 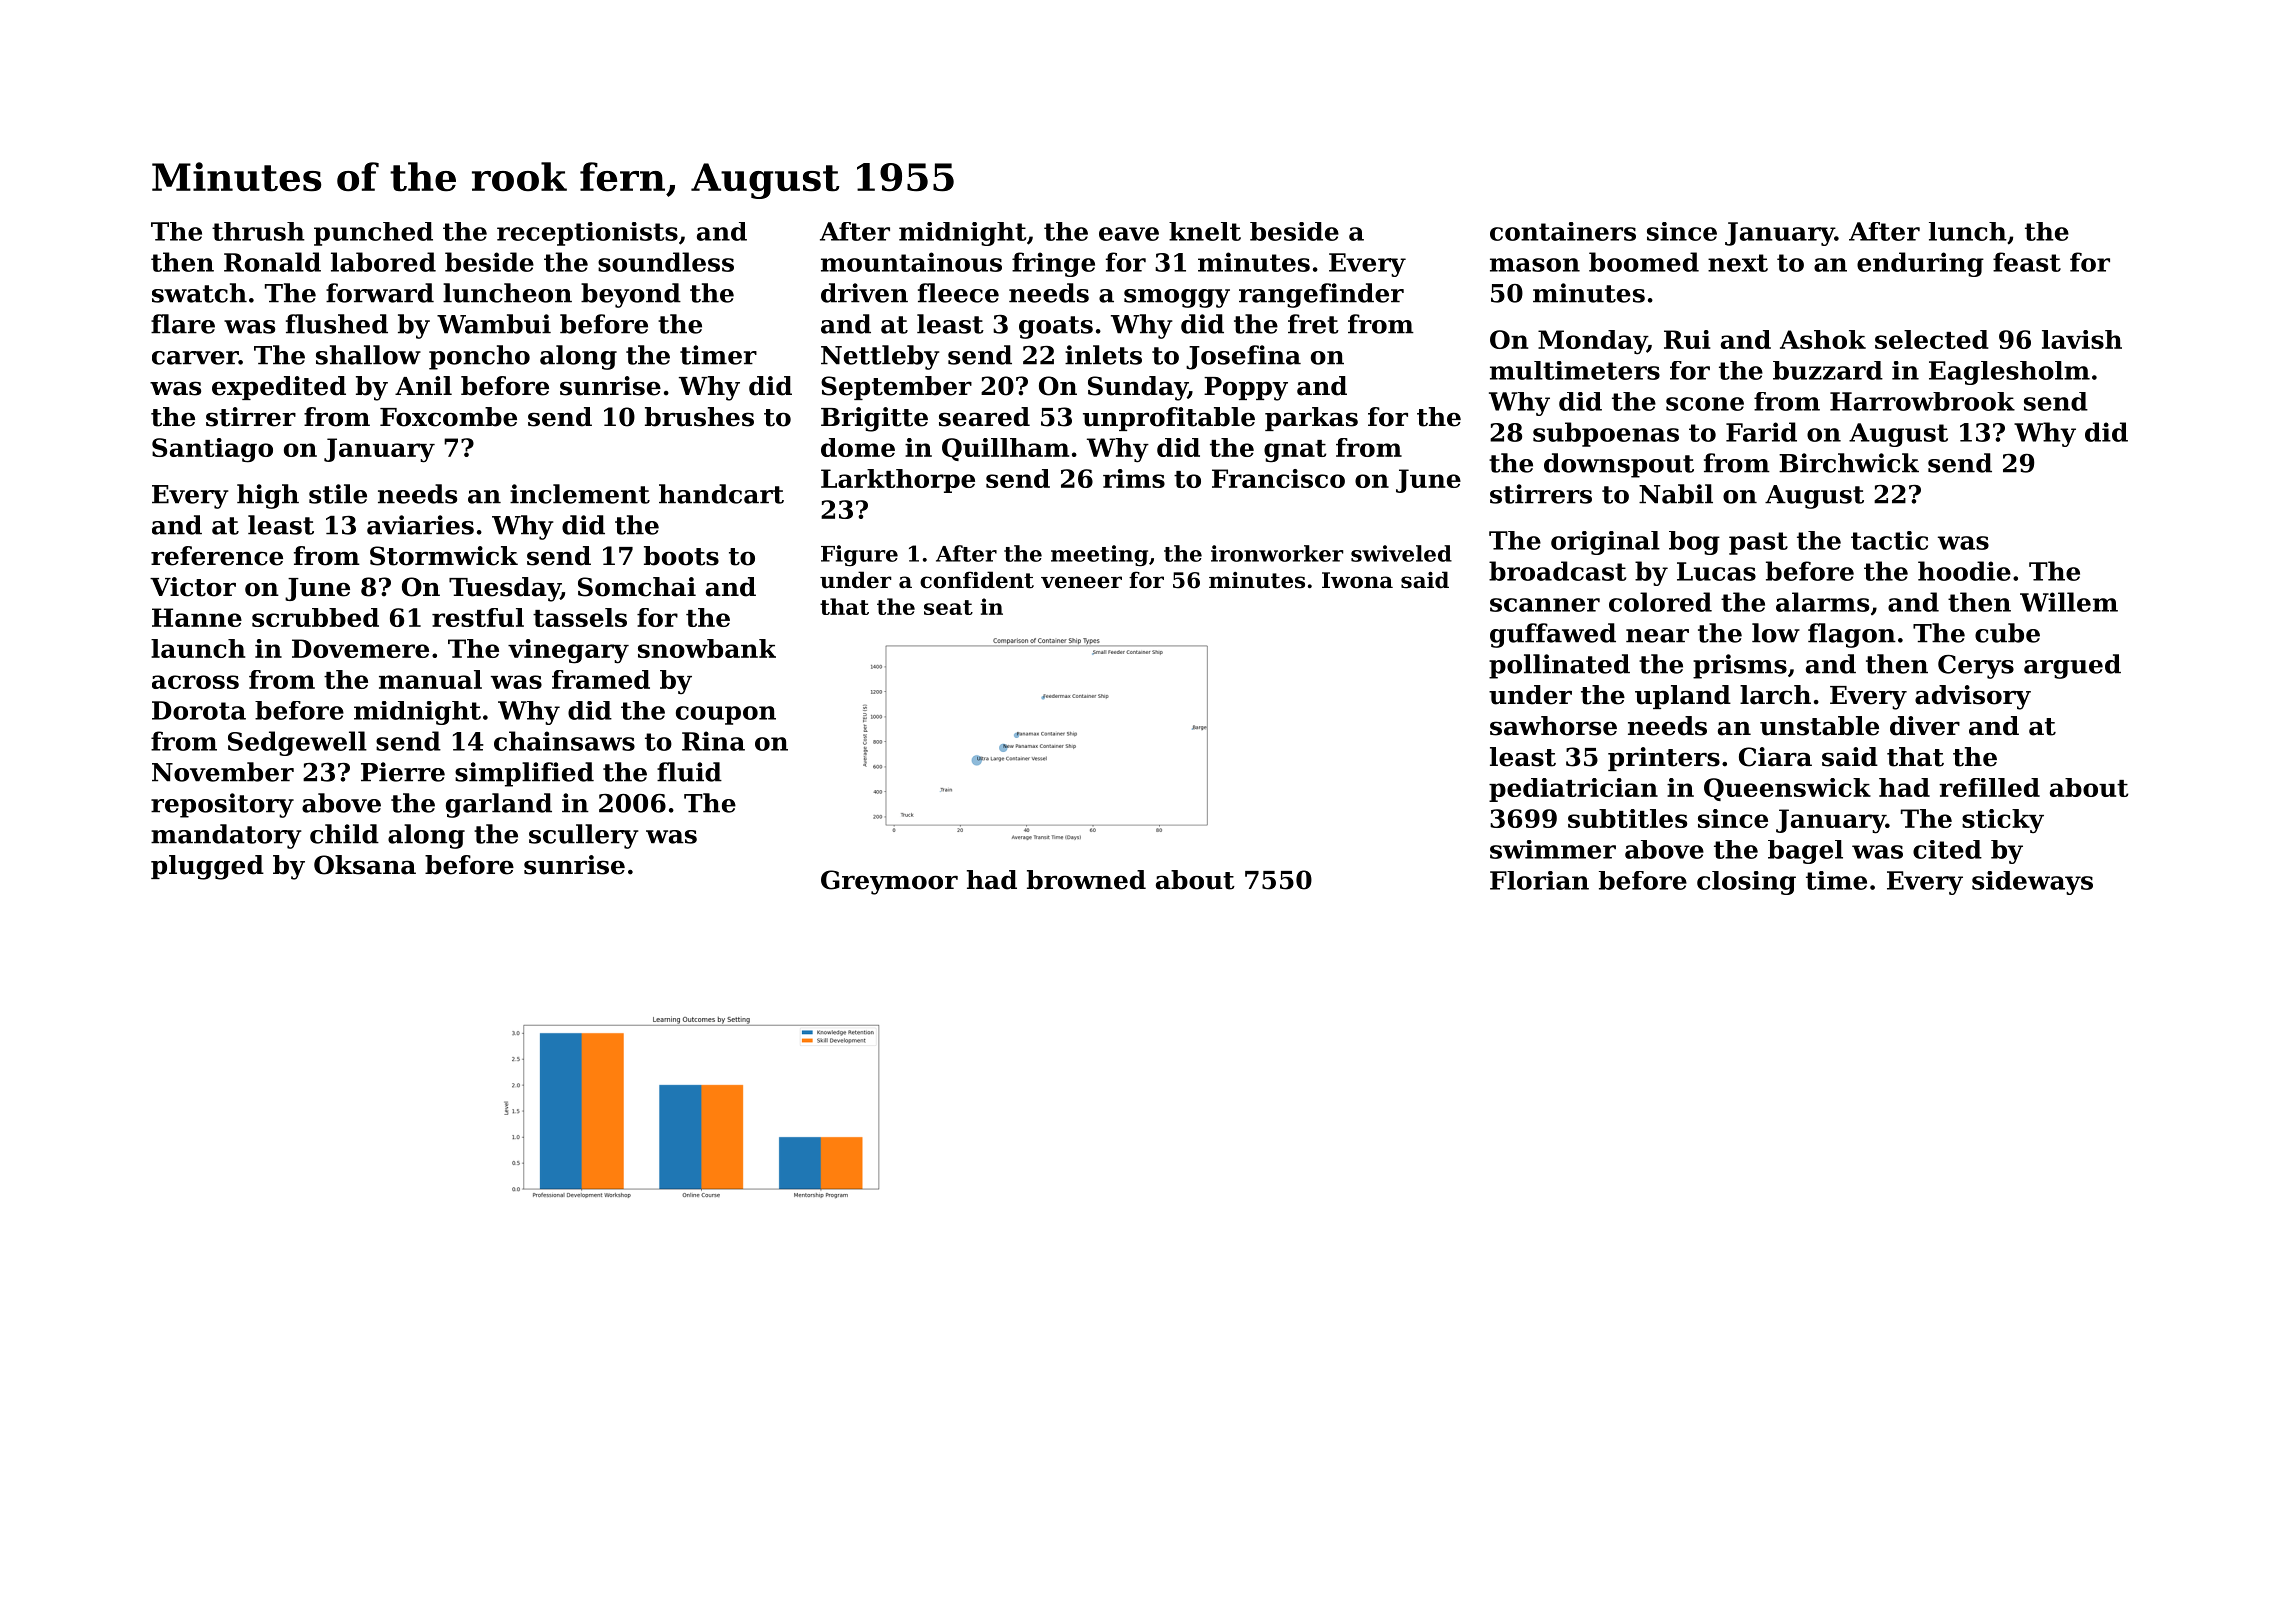 What do you see at coordinates (420, 525) in the page?
I see `aviaries` at bounding box center [420, 525].
